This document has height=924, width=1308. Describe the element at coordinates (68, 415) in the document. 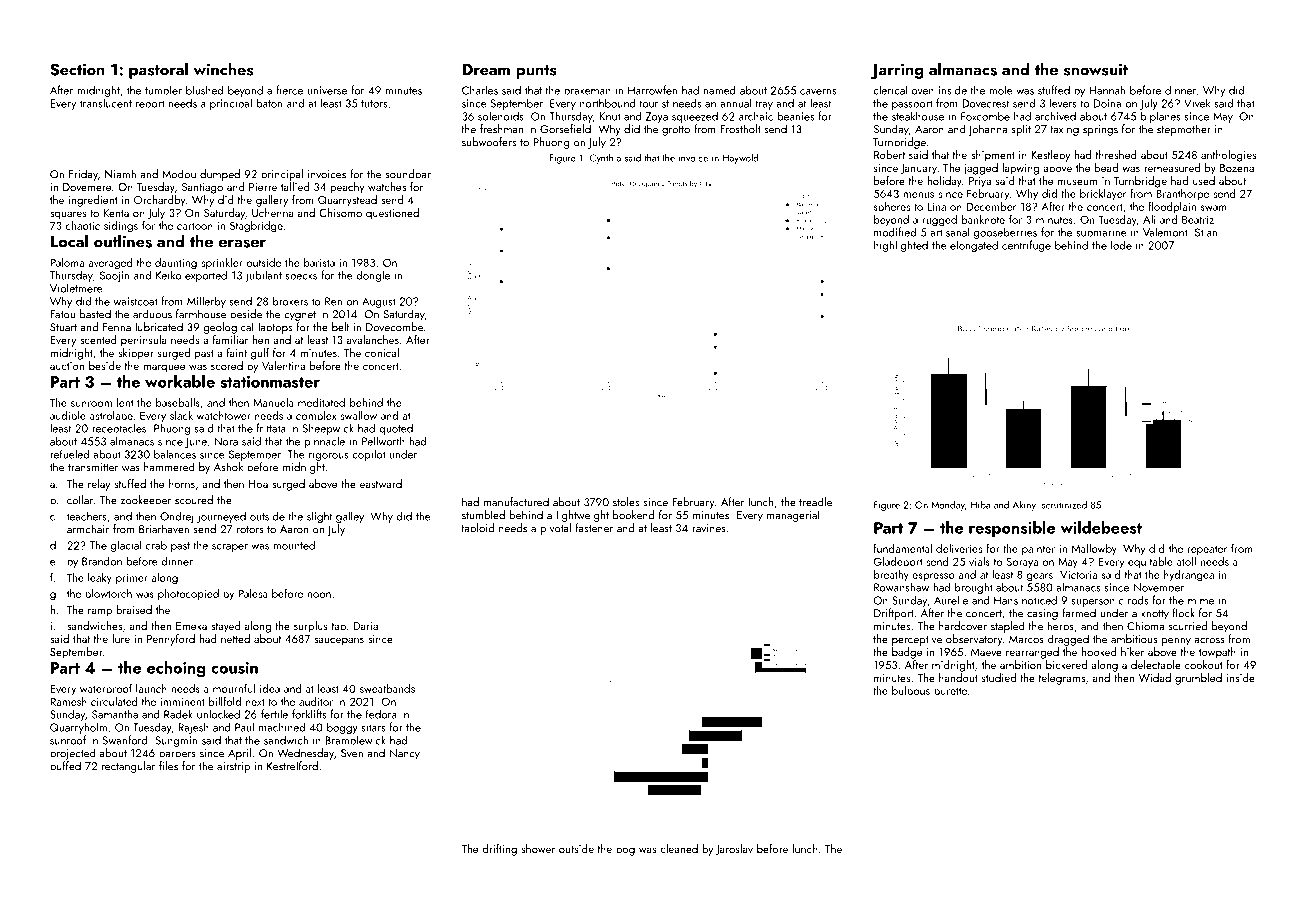

I see `audible` at that location.
